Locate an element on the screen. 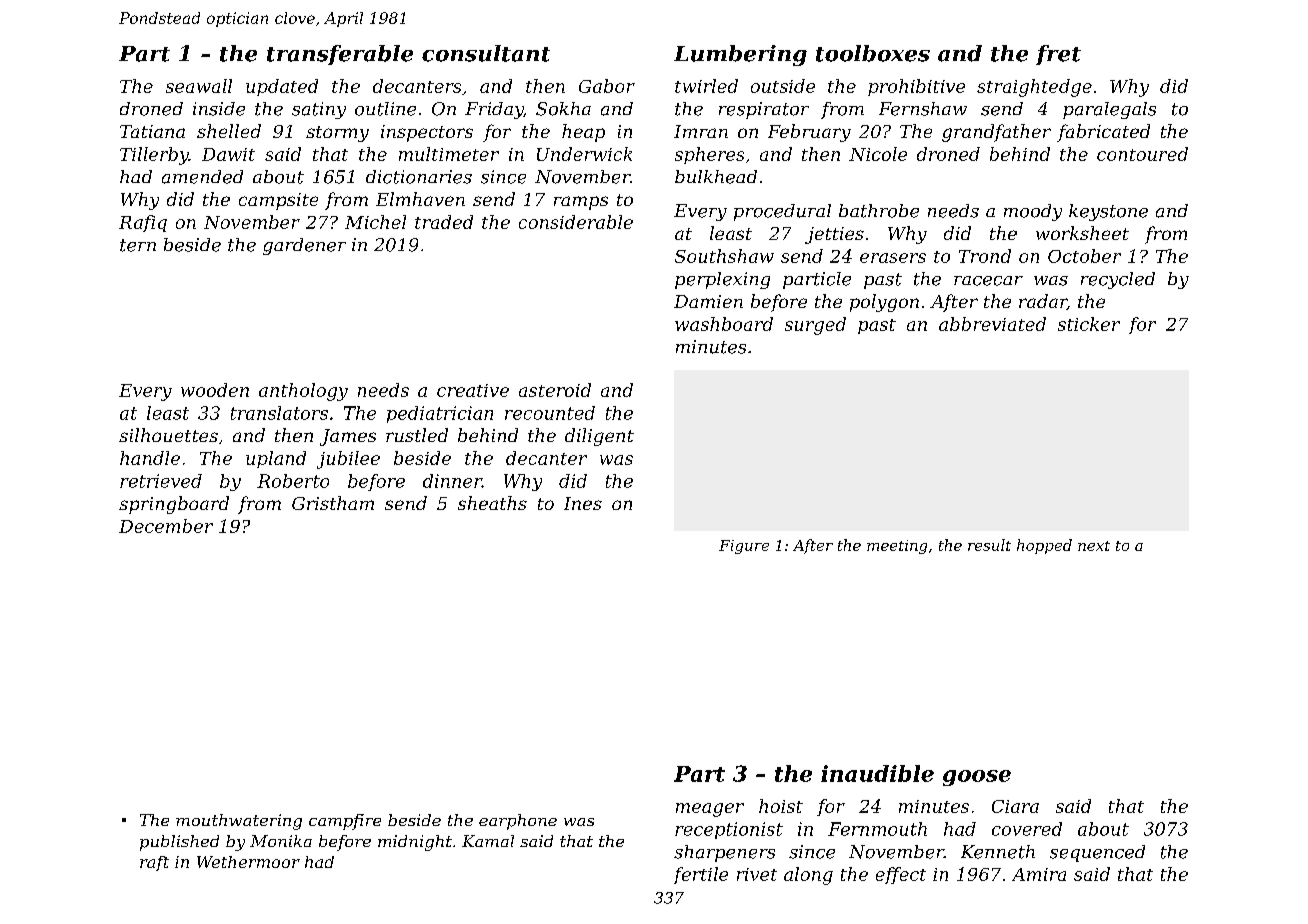  next is located at coordinates (1094, 546).
